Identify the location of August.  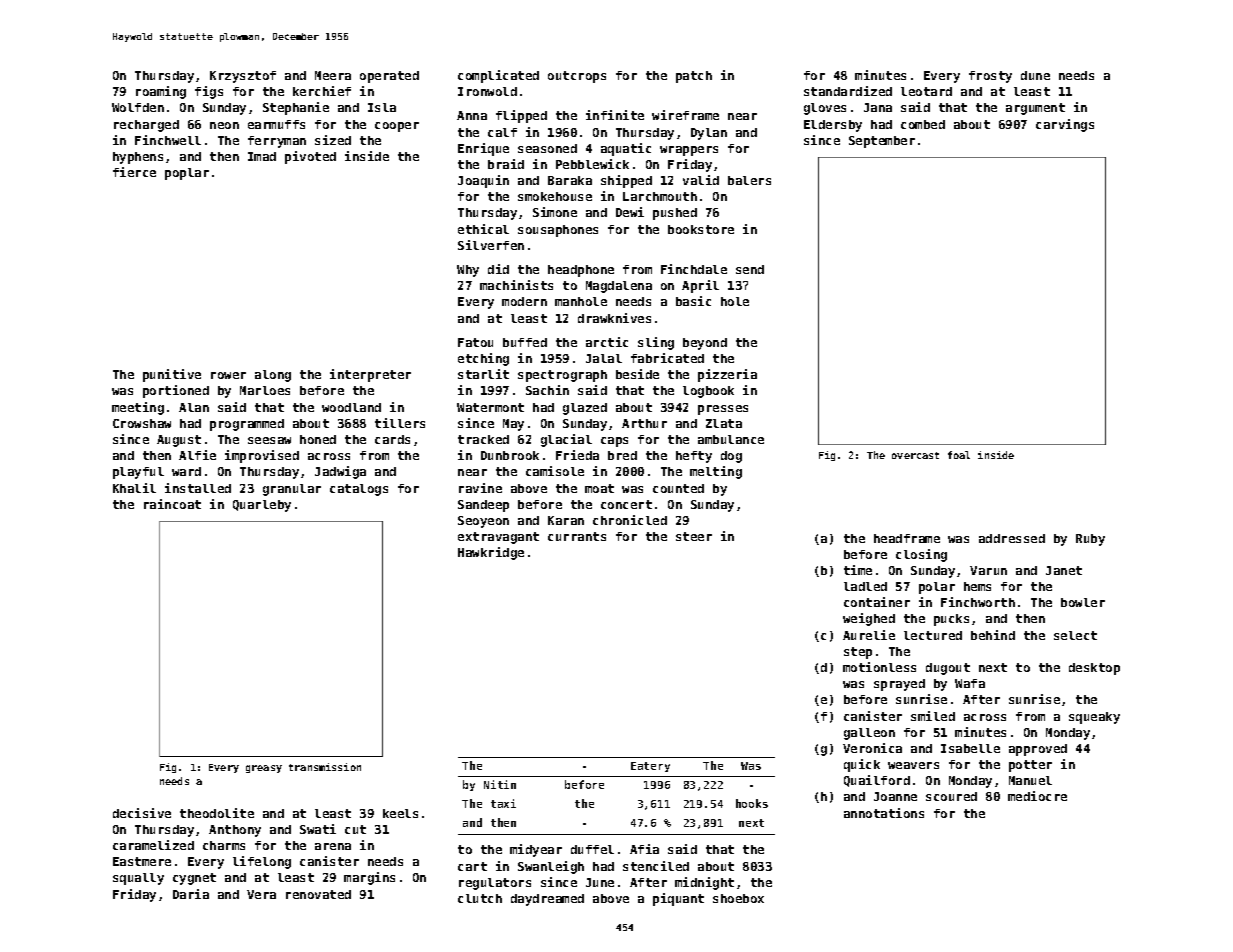
(179, 441).
